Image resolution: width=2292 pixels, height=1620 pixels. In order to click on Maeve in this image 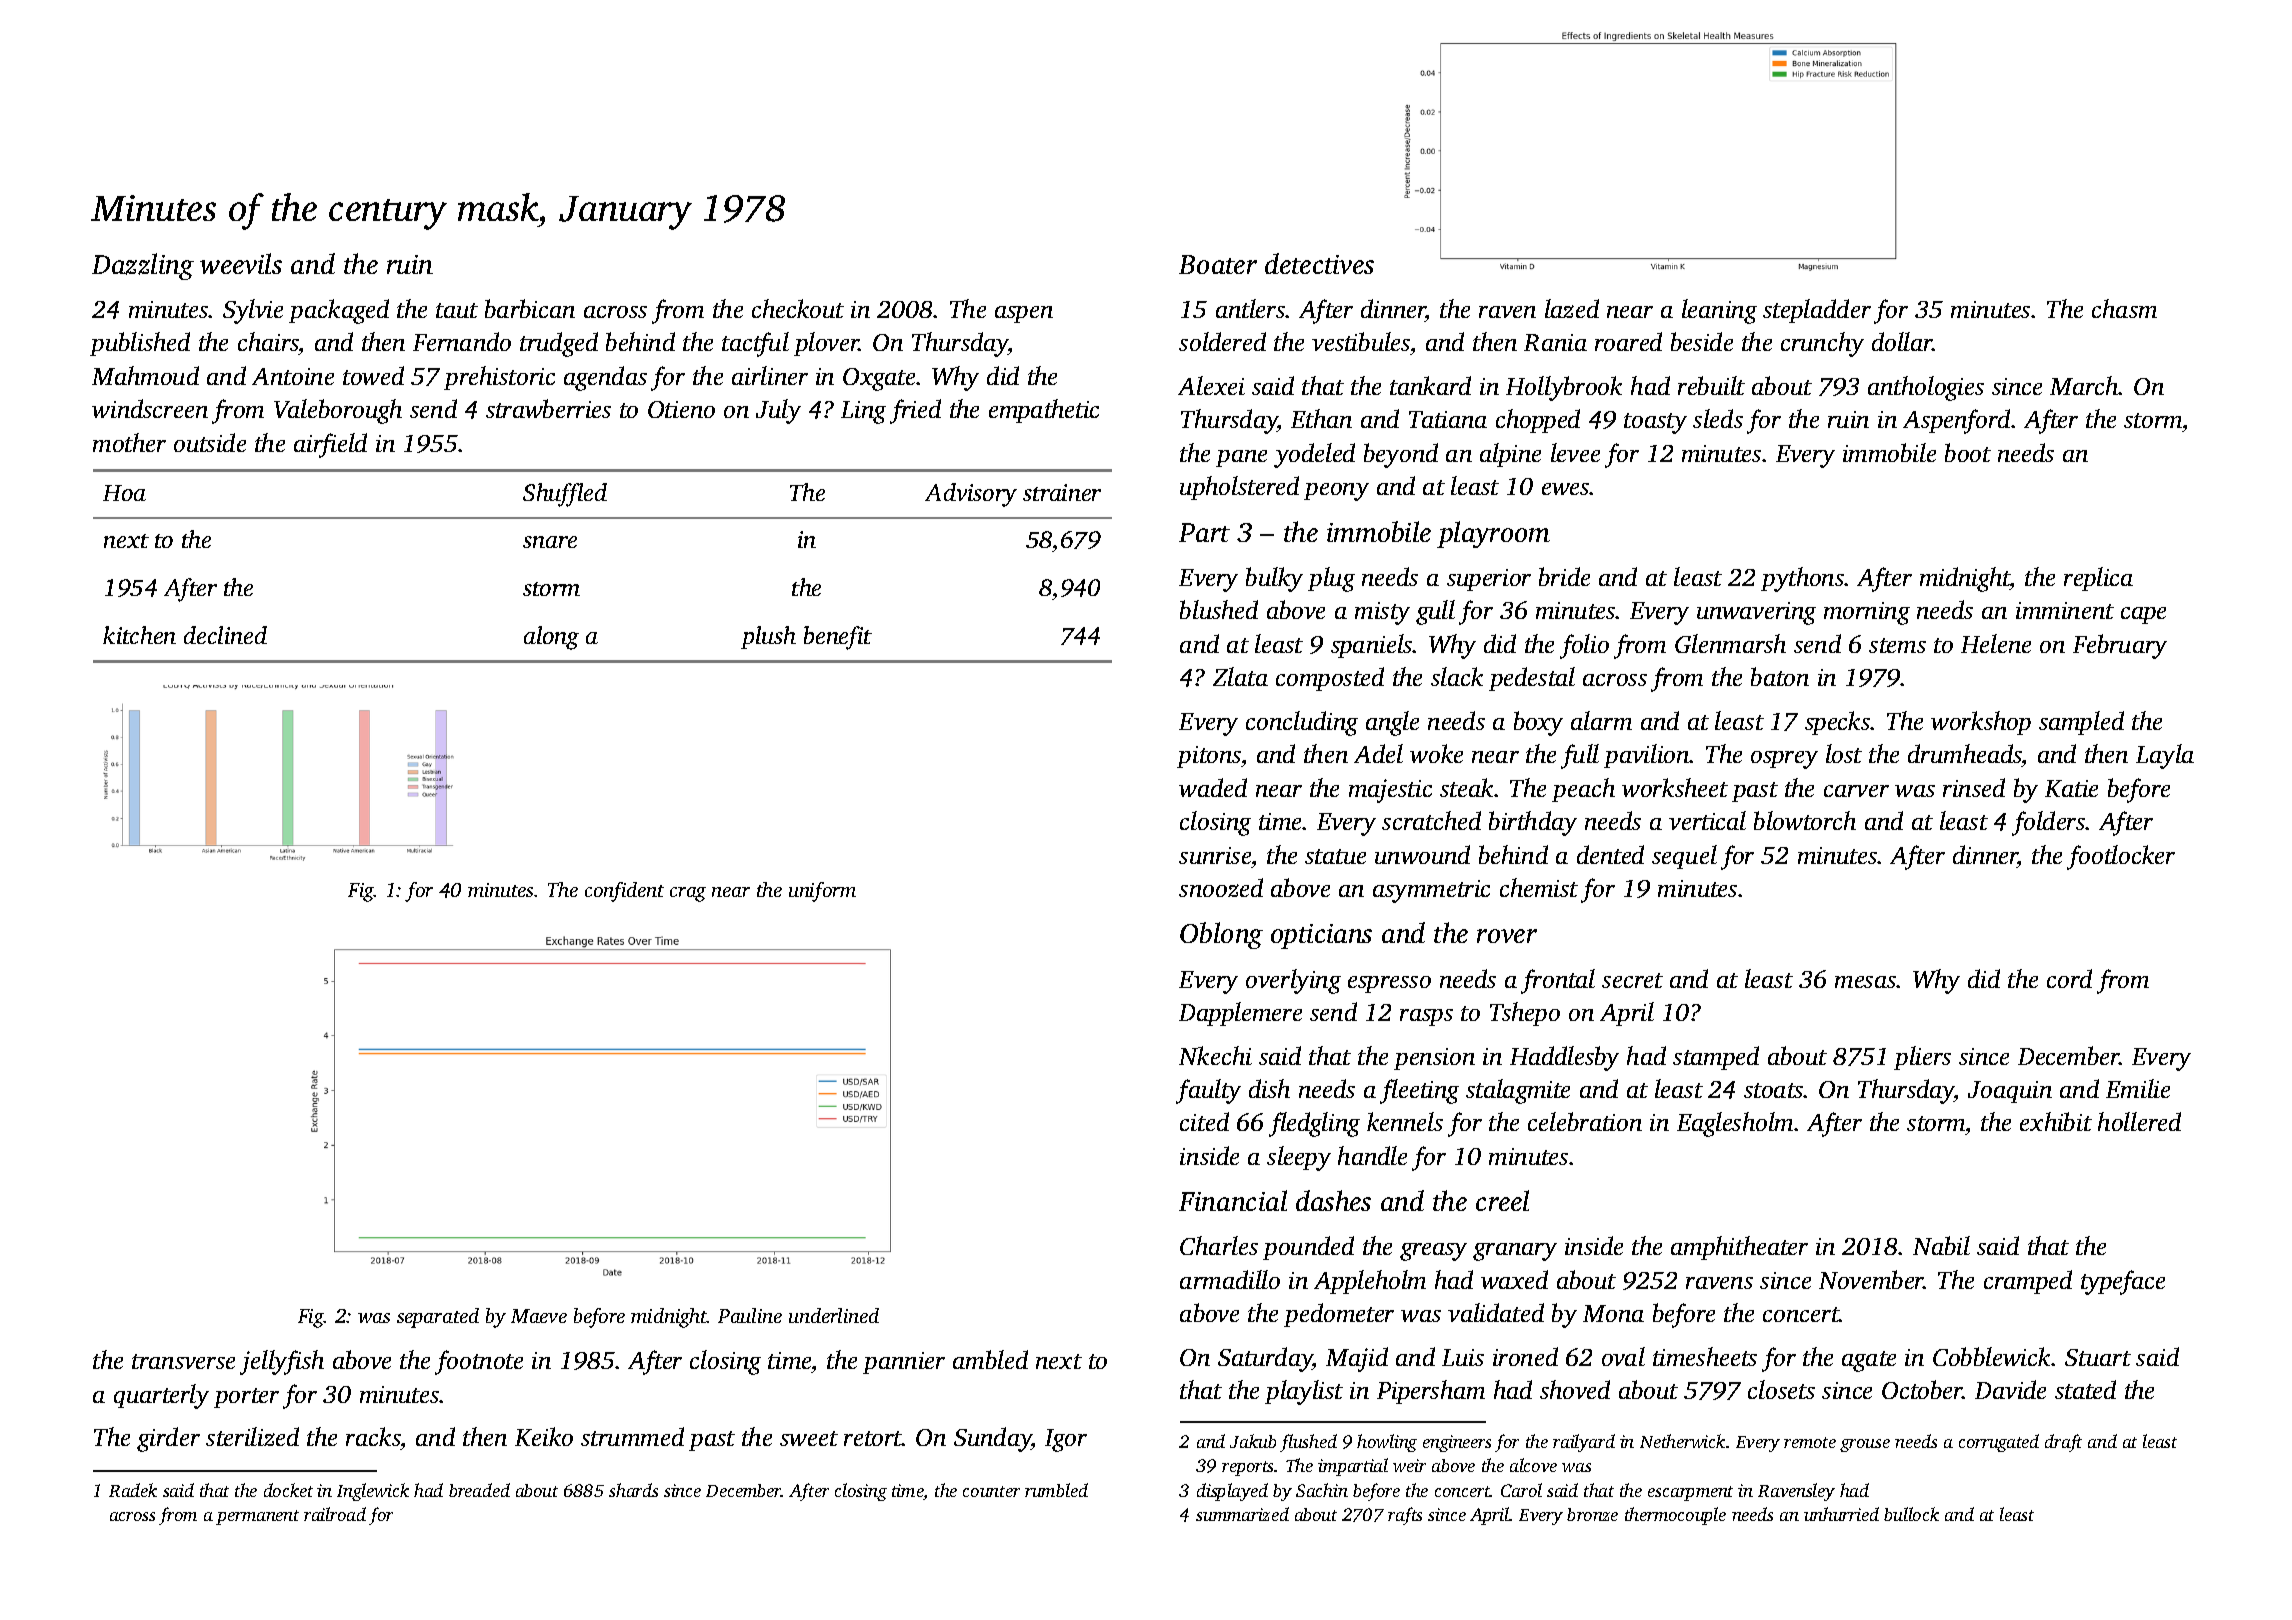, I will do `click(539, 1316)`.
